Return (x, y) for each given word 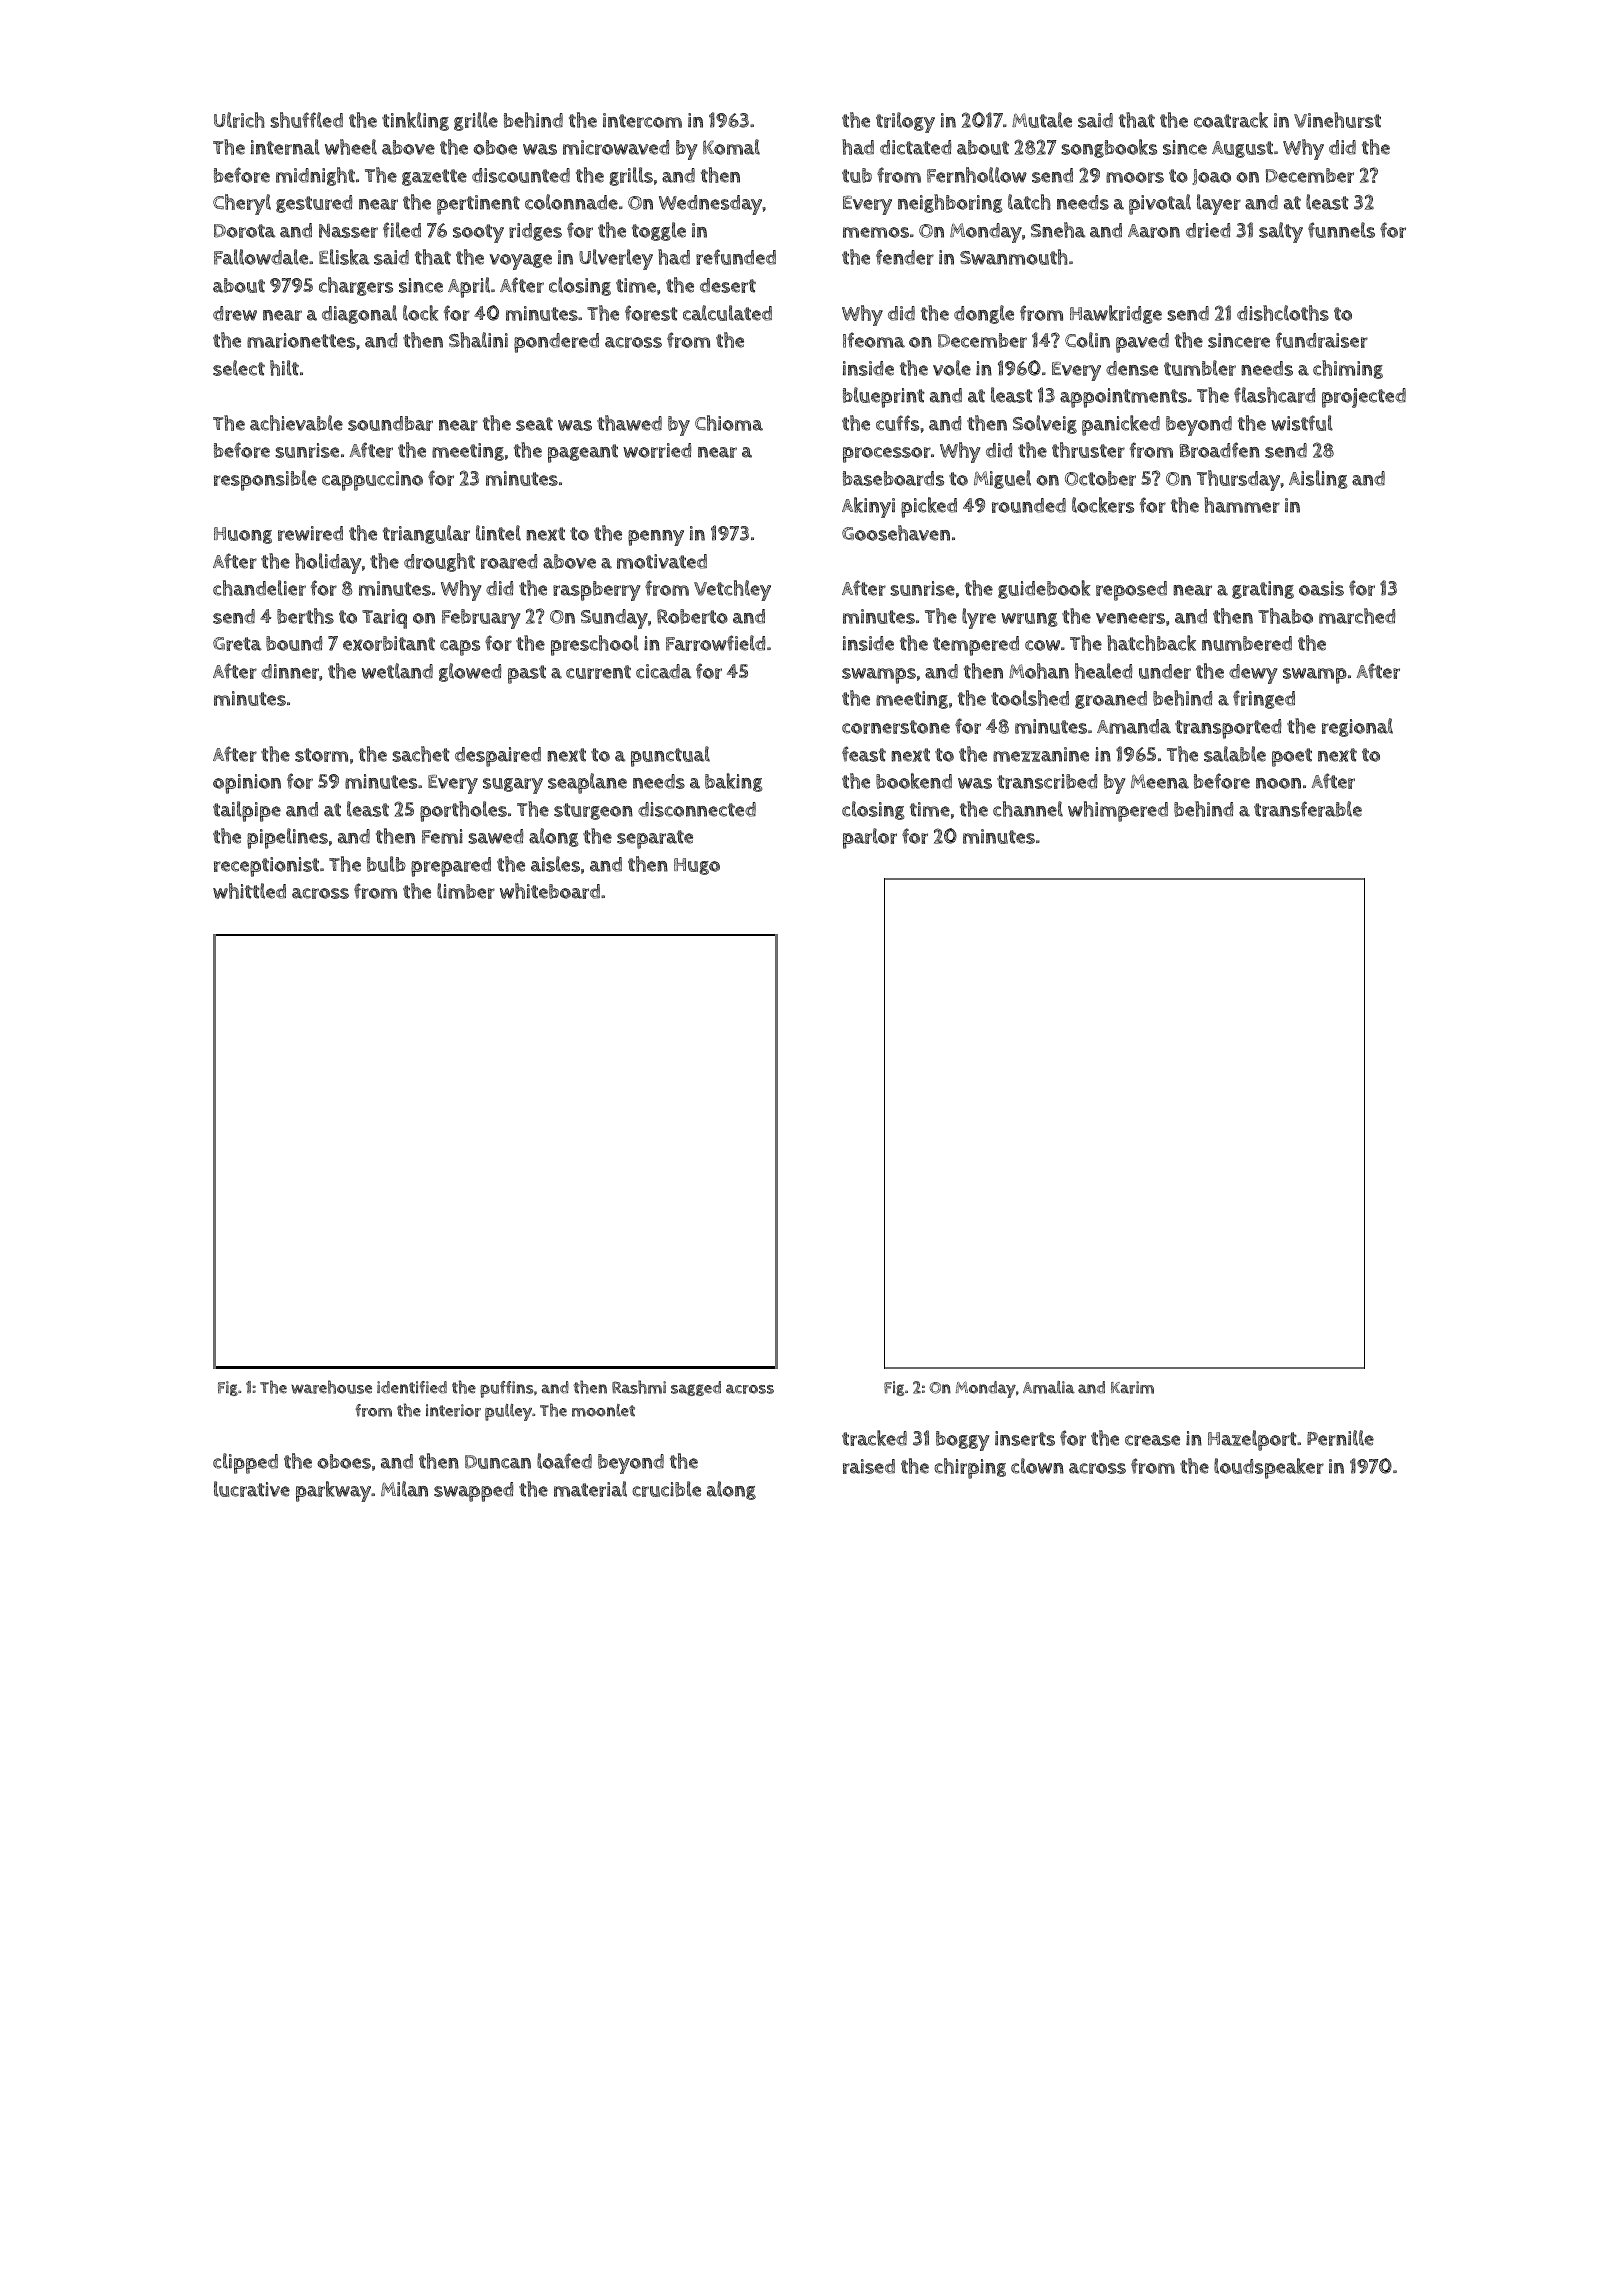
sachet (421, 754)
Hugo (697, 866)
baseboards (893, 478)
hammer (1242, 505)
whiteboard (550, 891)
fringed (1264, 699)
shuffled (306, 120)
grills (631, 176)
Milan (404, 1489)
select (239, 368)
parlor (870, 838)
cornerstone (896, 727)
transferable (1308, 809)
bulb (386, 864)
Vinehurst (1337, 120)
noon (1278, 783)
